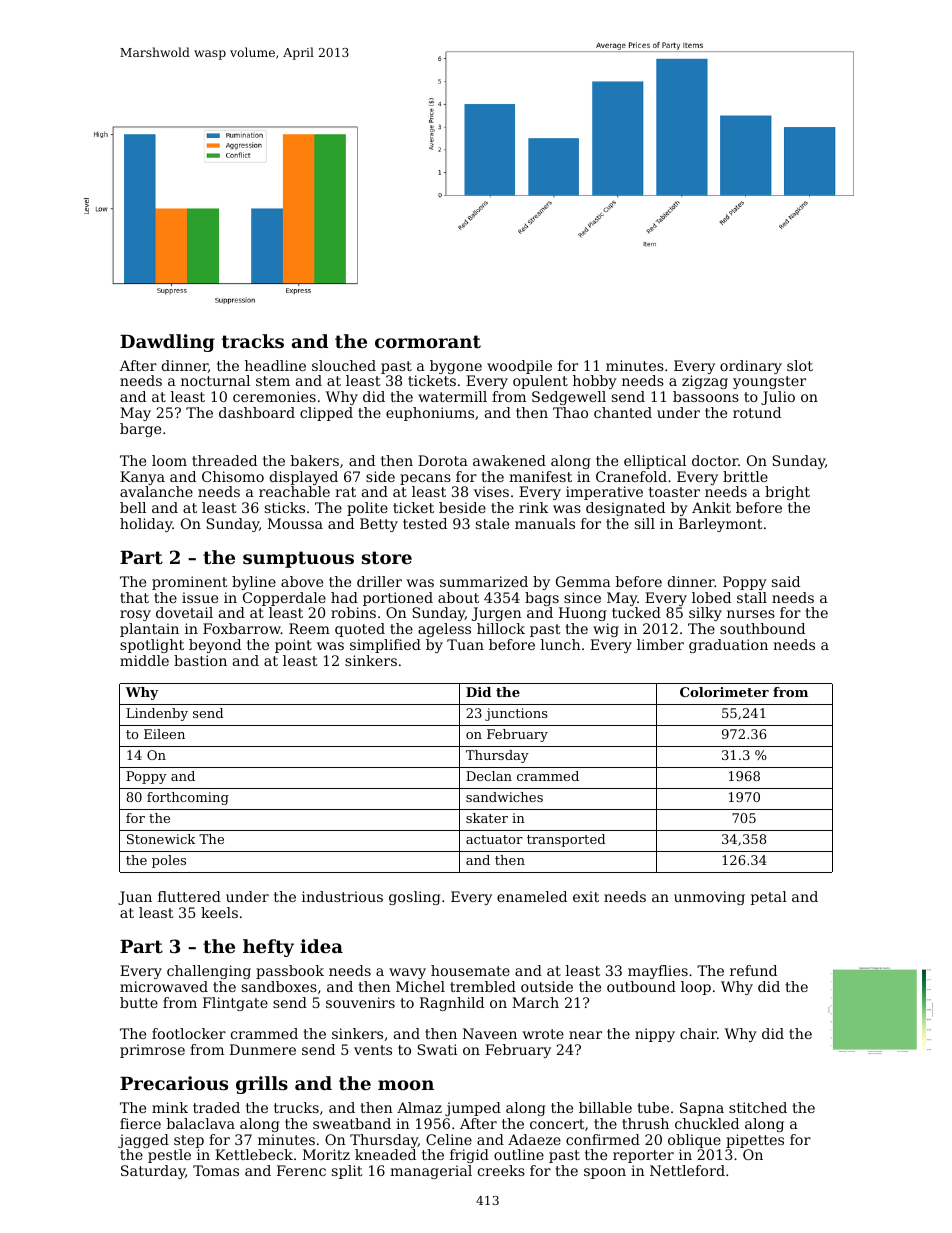  I want to click on Dawdling, so click(167, 343).
